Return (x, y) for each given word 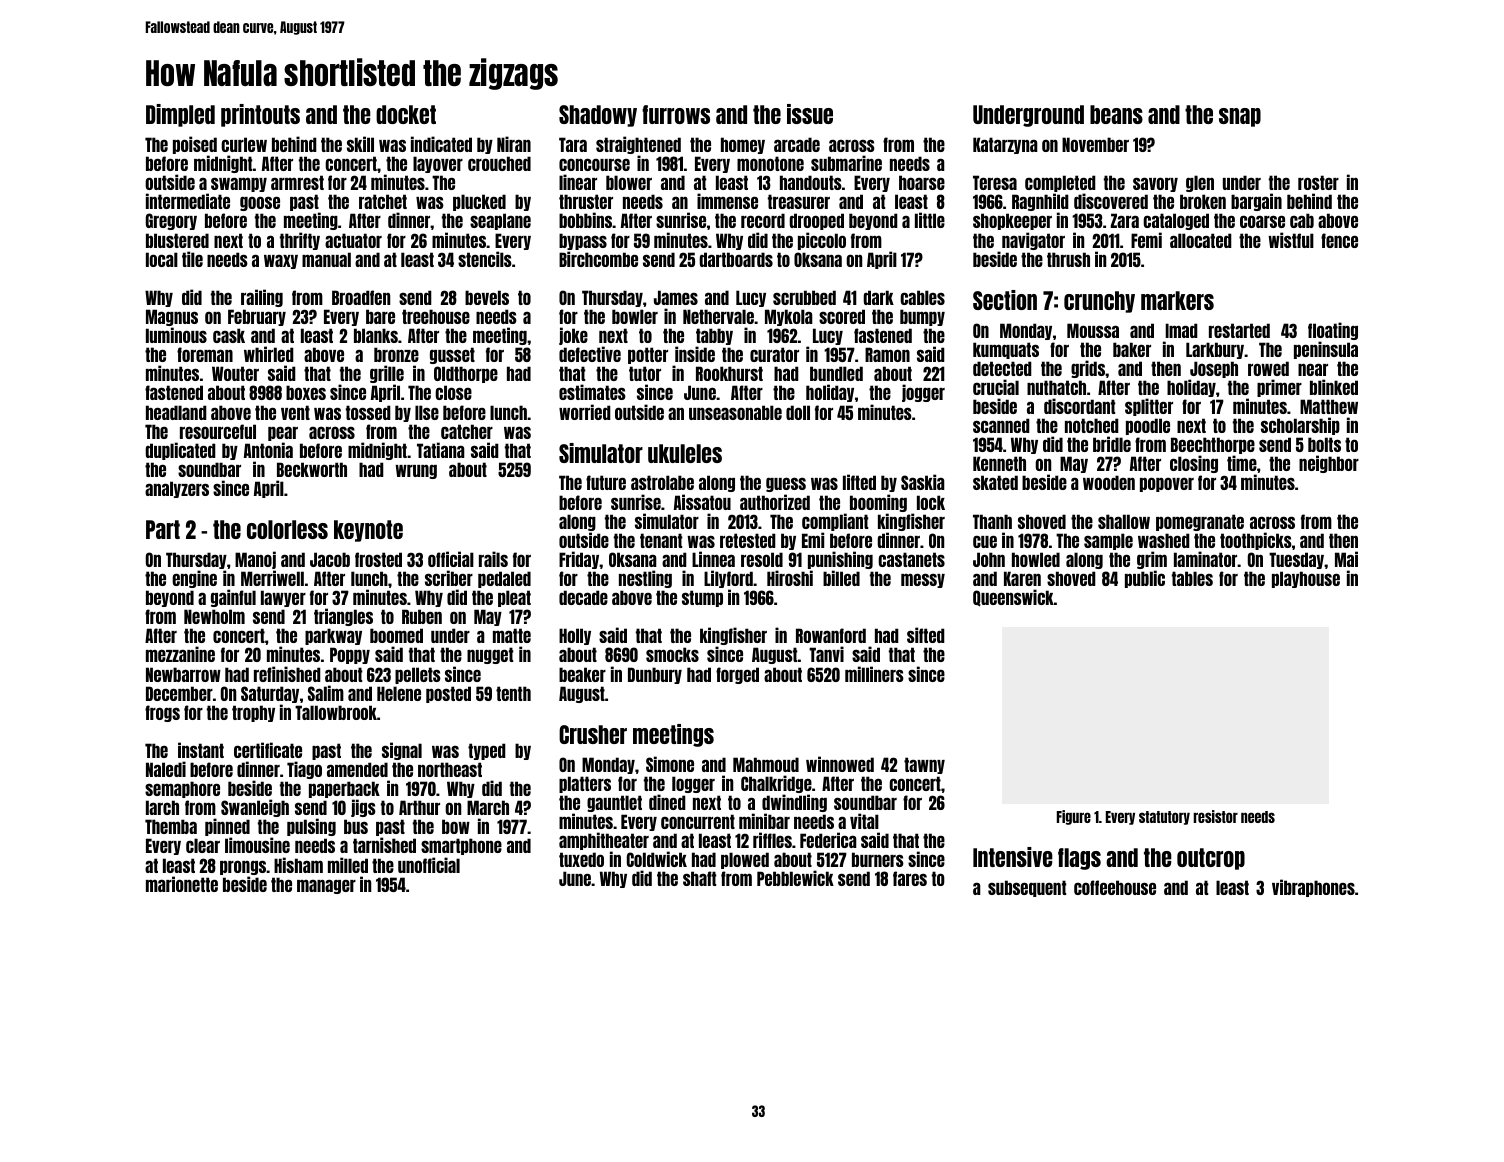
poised (195, 145)
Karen (1022, 578)
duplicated (180, 451)
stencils (485, 259)
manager (326, 886)
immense (727, 201)
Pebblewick (795, 878)
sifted (926, 635)
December (179, 693)
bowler (635, 316)
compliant (835, 522)
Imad (1181, 330)
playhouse (1306, 579)
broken (1203, 201)
